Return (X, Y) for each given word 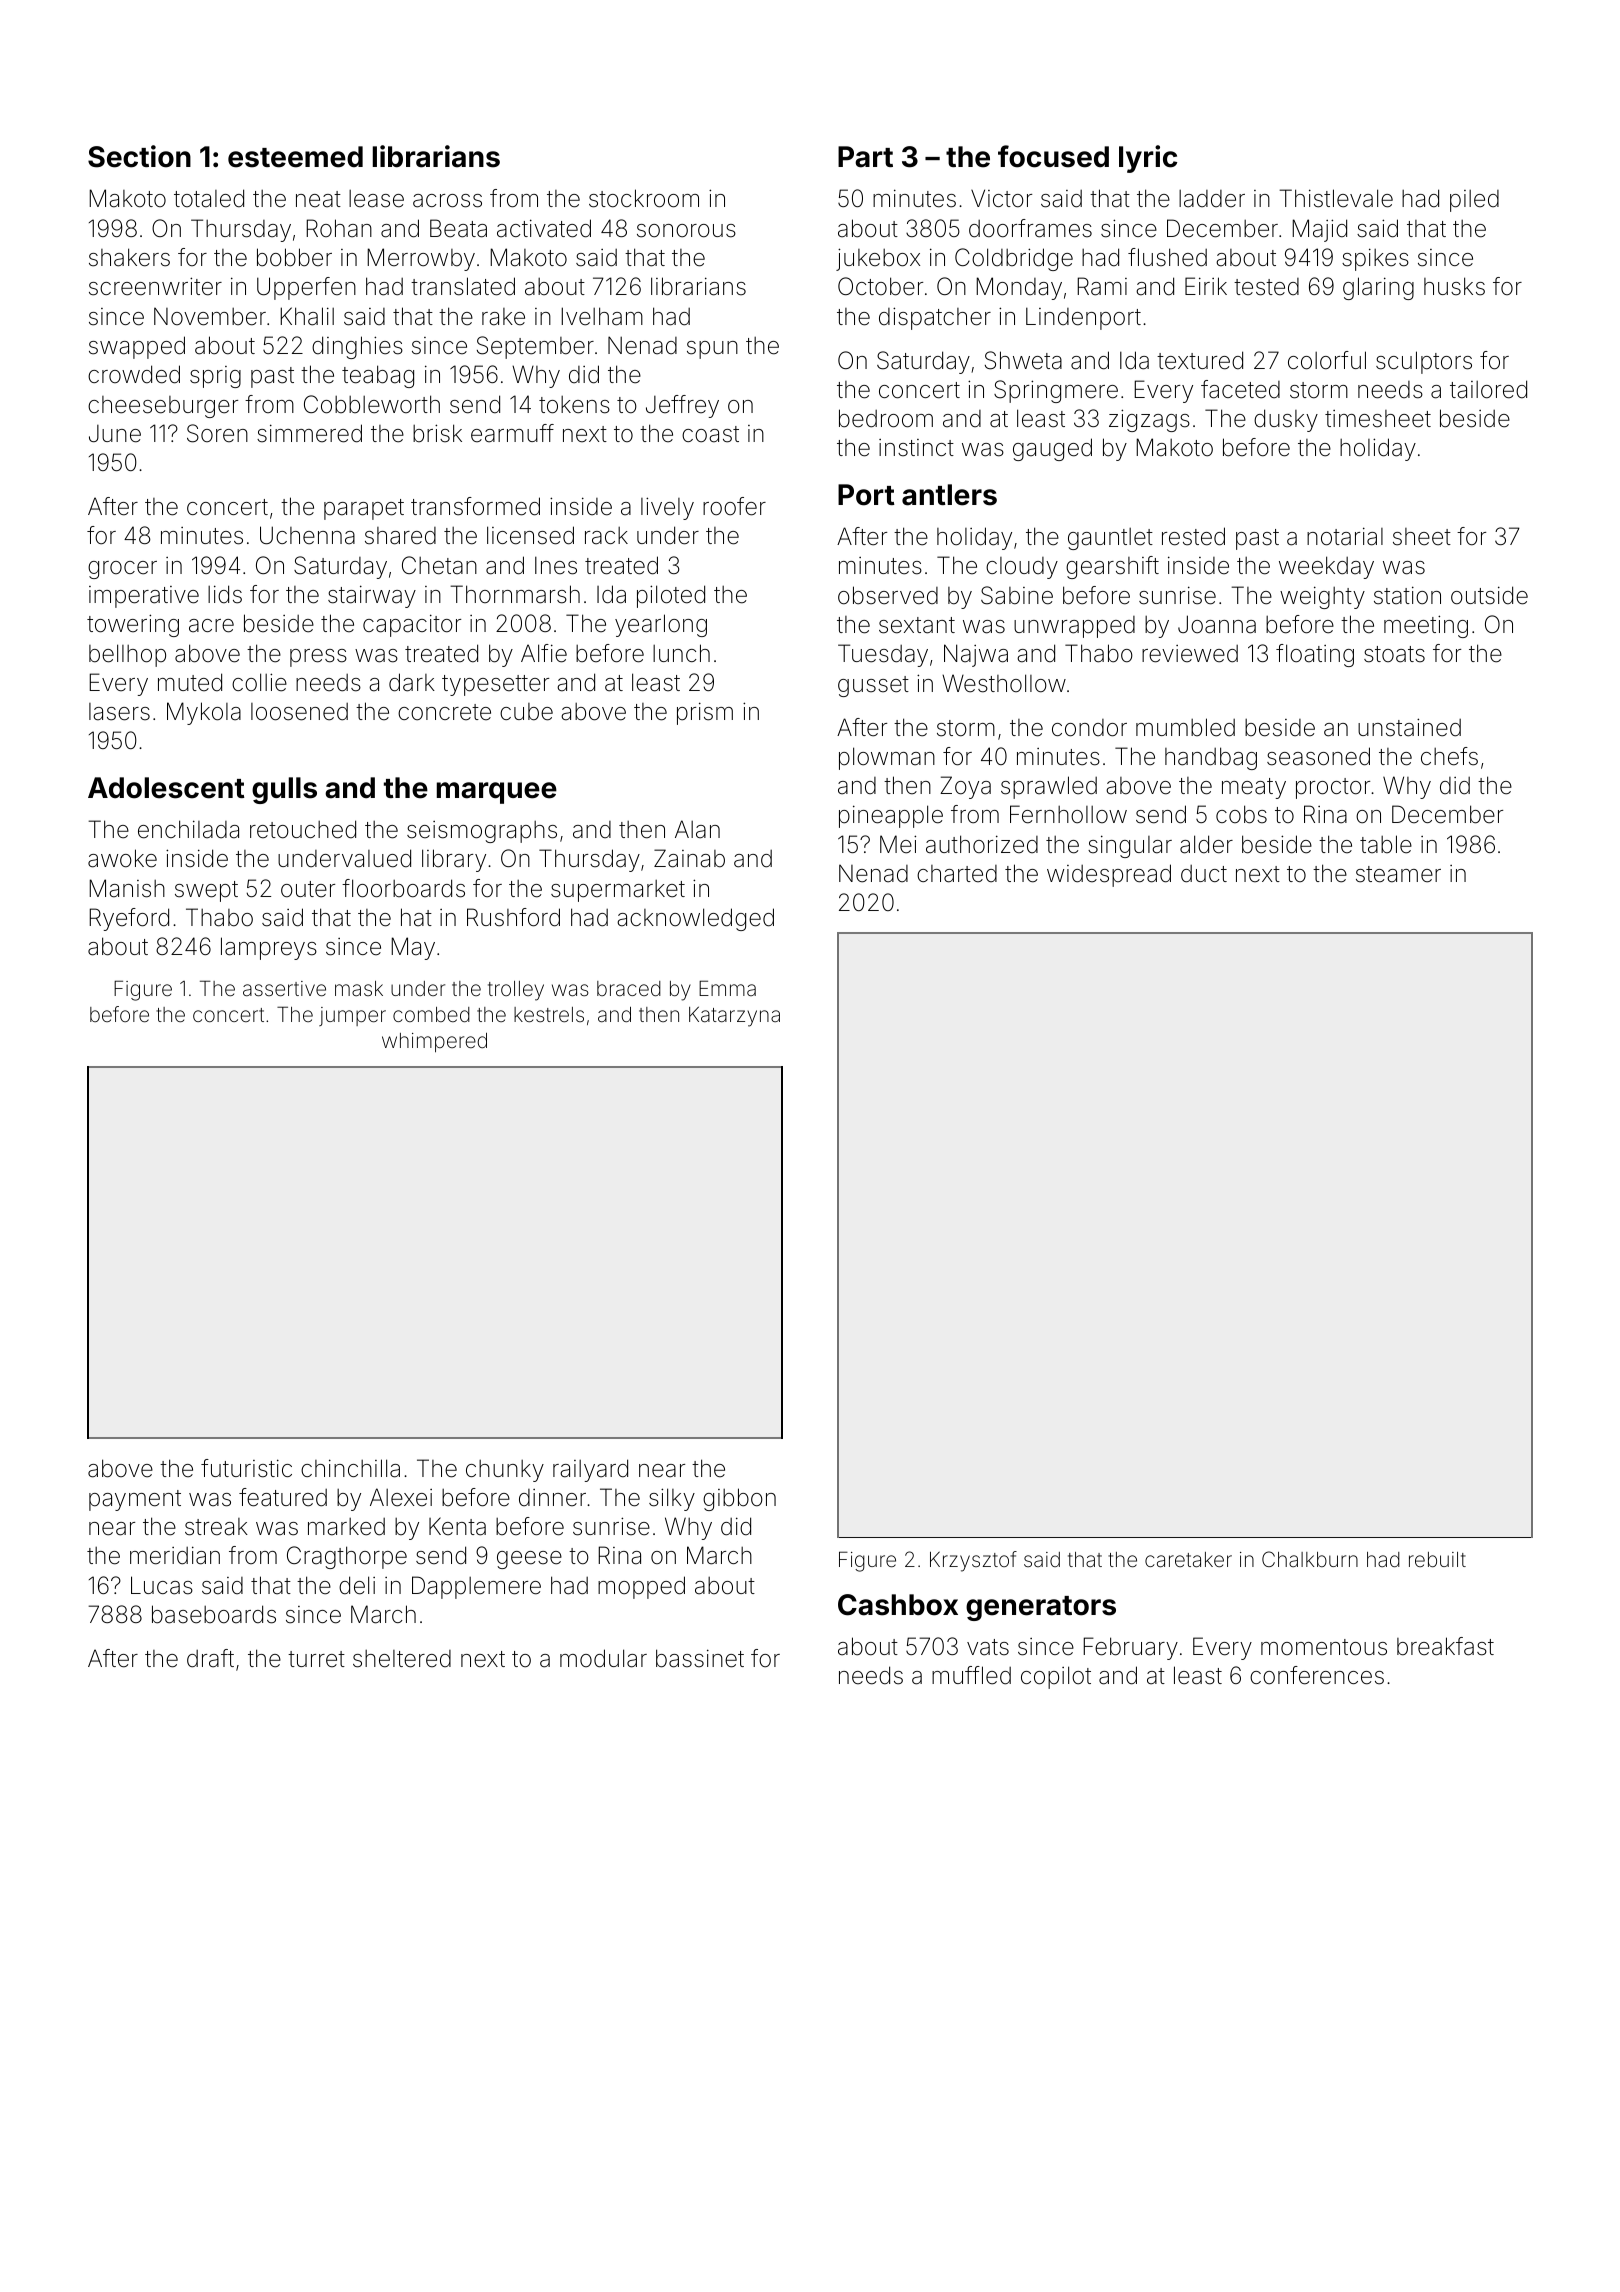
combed (431, 1014)
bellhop (127, 655)
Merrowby (421, 259)
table (1386, 844)
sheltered (402, 1659)
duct (1204, 874)
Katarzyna (734, 1017)
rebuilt (1437, 1559)
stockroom (644, 198)
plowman (887, 758)
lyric (1148, 159)
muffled (971, 1675)
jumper (352, 1016)
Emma (727, 988)
